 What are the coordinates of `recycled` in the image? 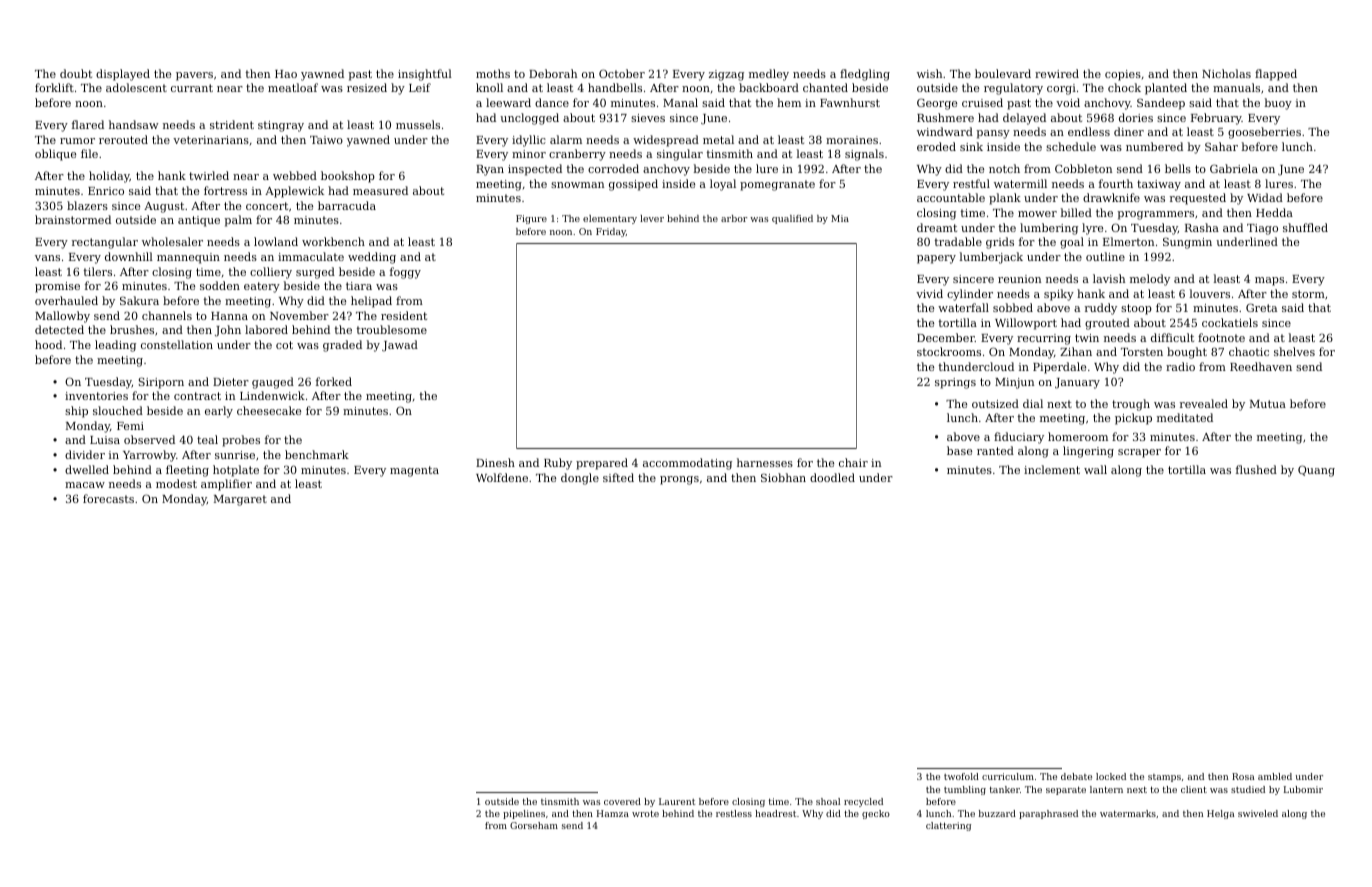 It's located at (863, 802).
